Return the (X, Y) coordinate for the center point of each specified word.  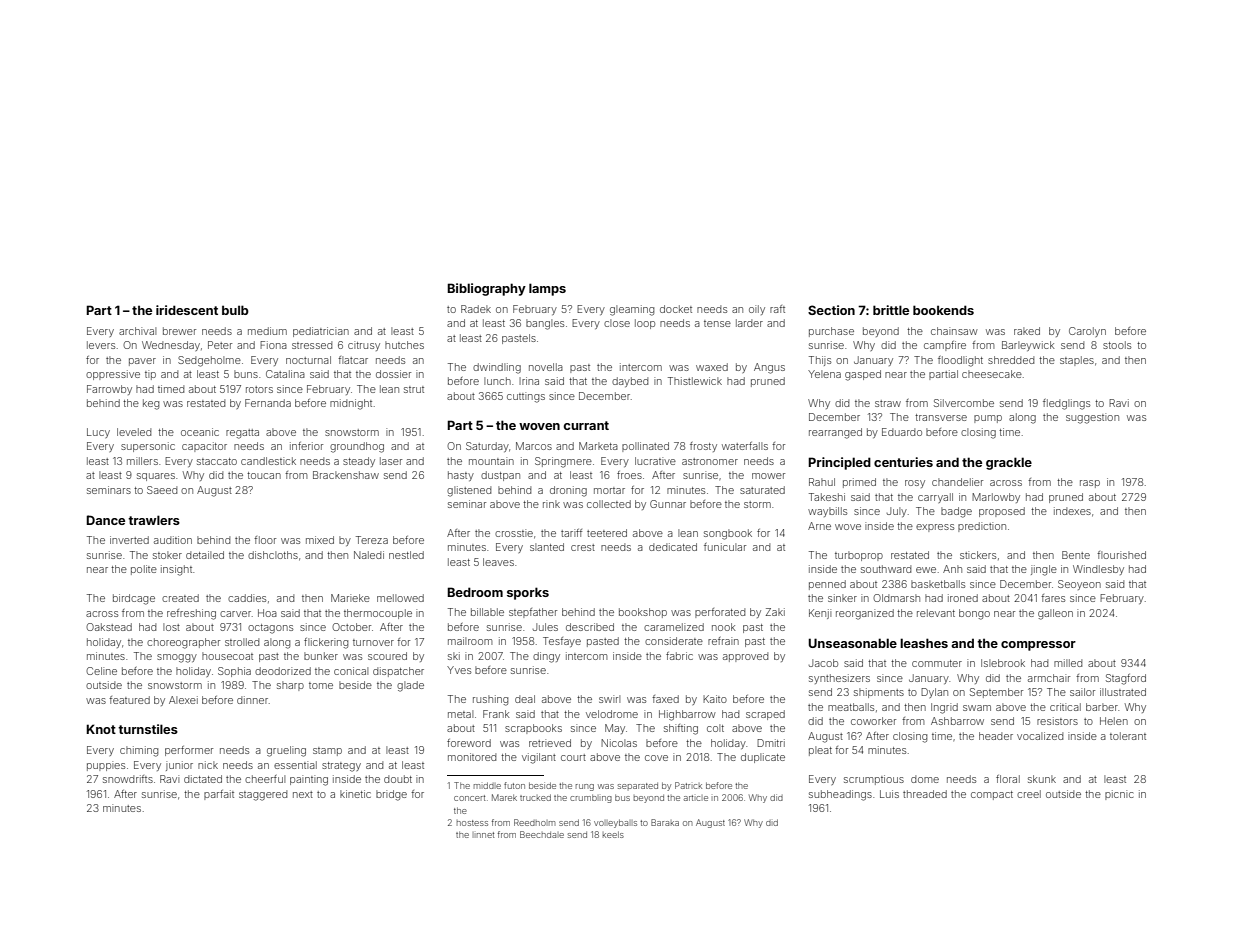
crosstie (514, 533)
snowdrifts (128, 779)
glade (410, 686)
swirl (609, 699)
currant (586, 425)
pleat (820, 751)
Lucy (98, 433)
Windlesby (1098, 570)
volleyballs (615, 823)
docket (676, 309)
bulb (235, 310)
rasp (1090, 484)
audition (173, 540)
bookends (943, 310)
